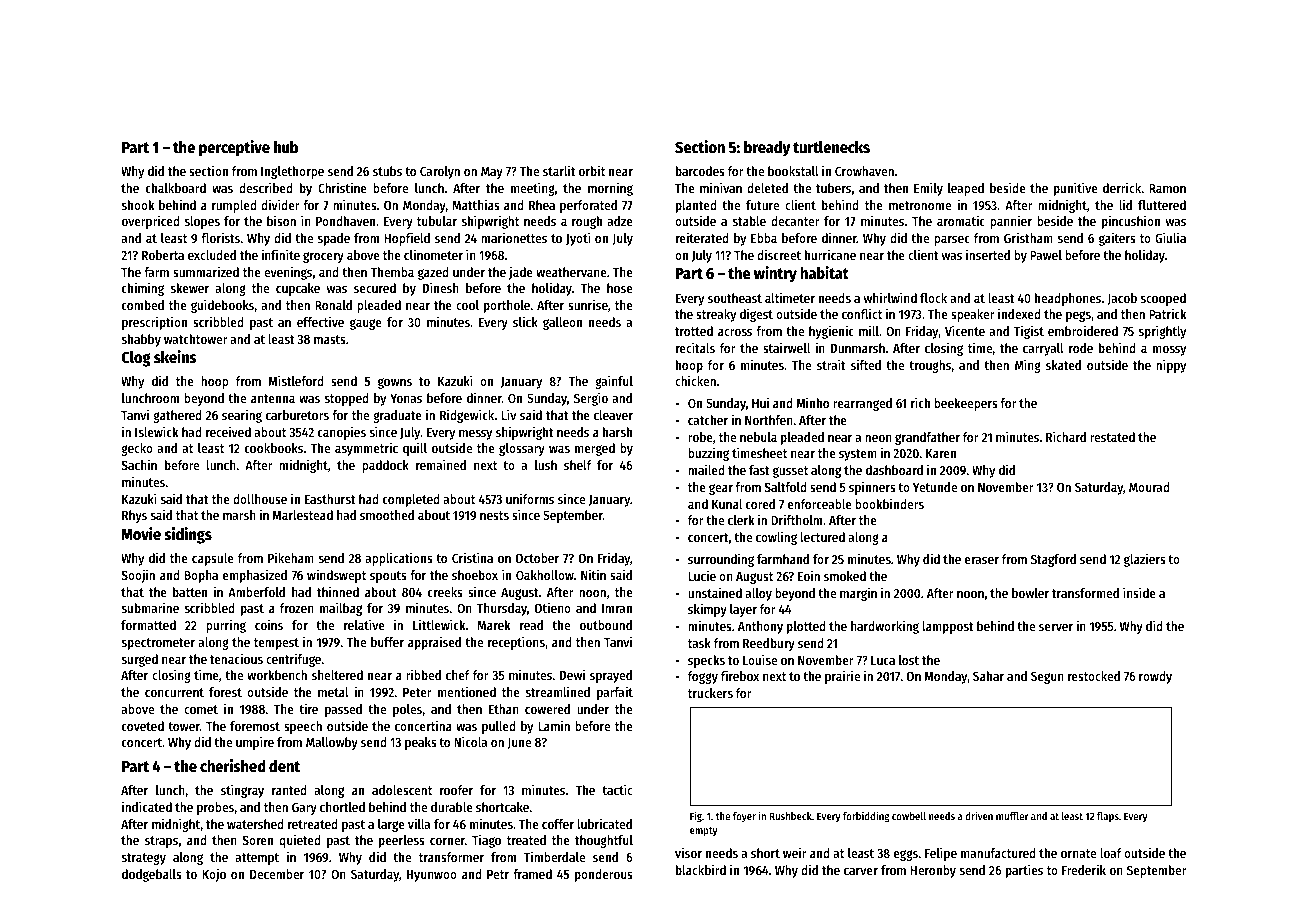  I want to click on perforated, so click(588, 206).
